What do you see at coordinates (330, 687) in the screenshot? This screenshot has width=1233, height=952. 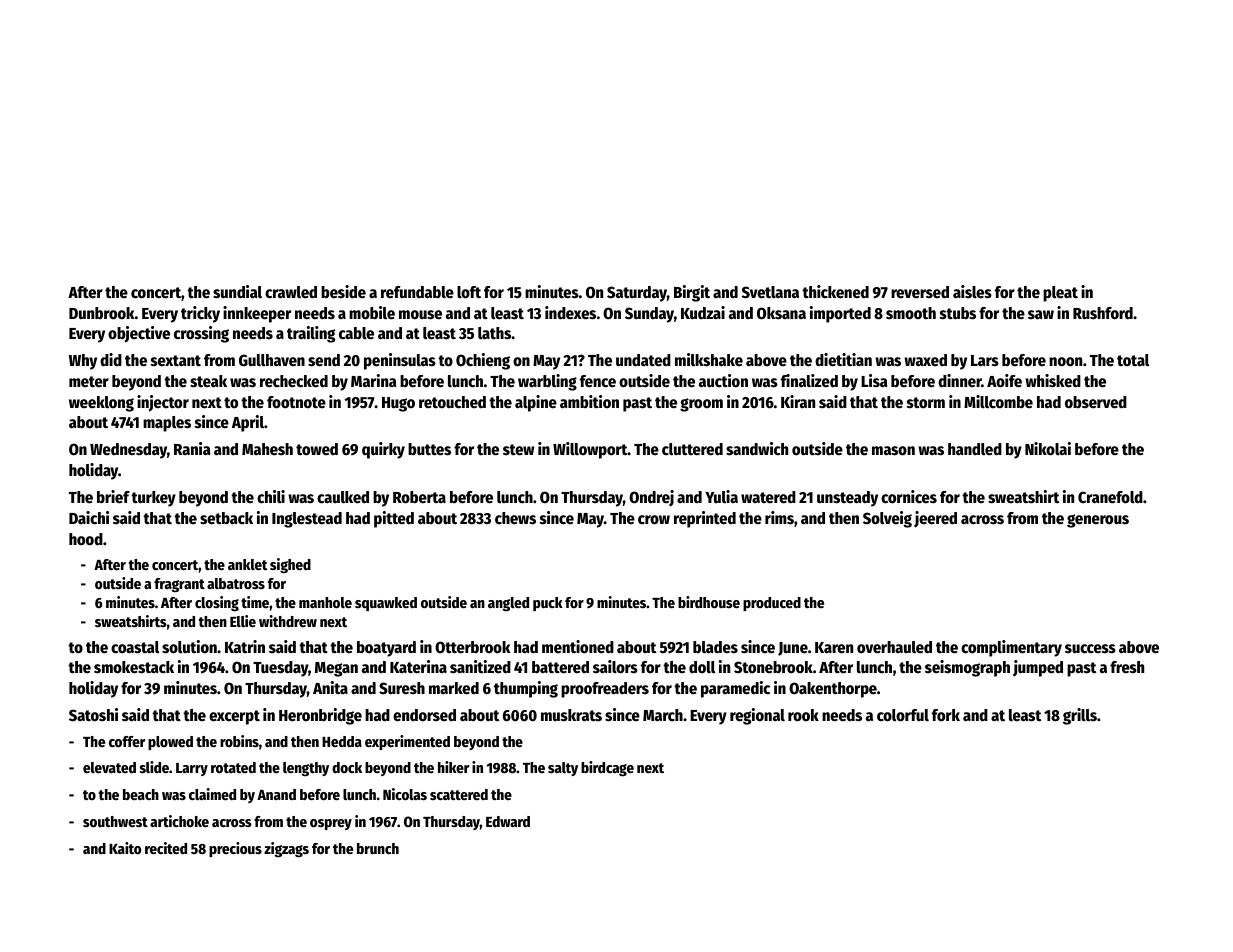 I see `Anita` at bounding box center [330, 687].
